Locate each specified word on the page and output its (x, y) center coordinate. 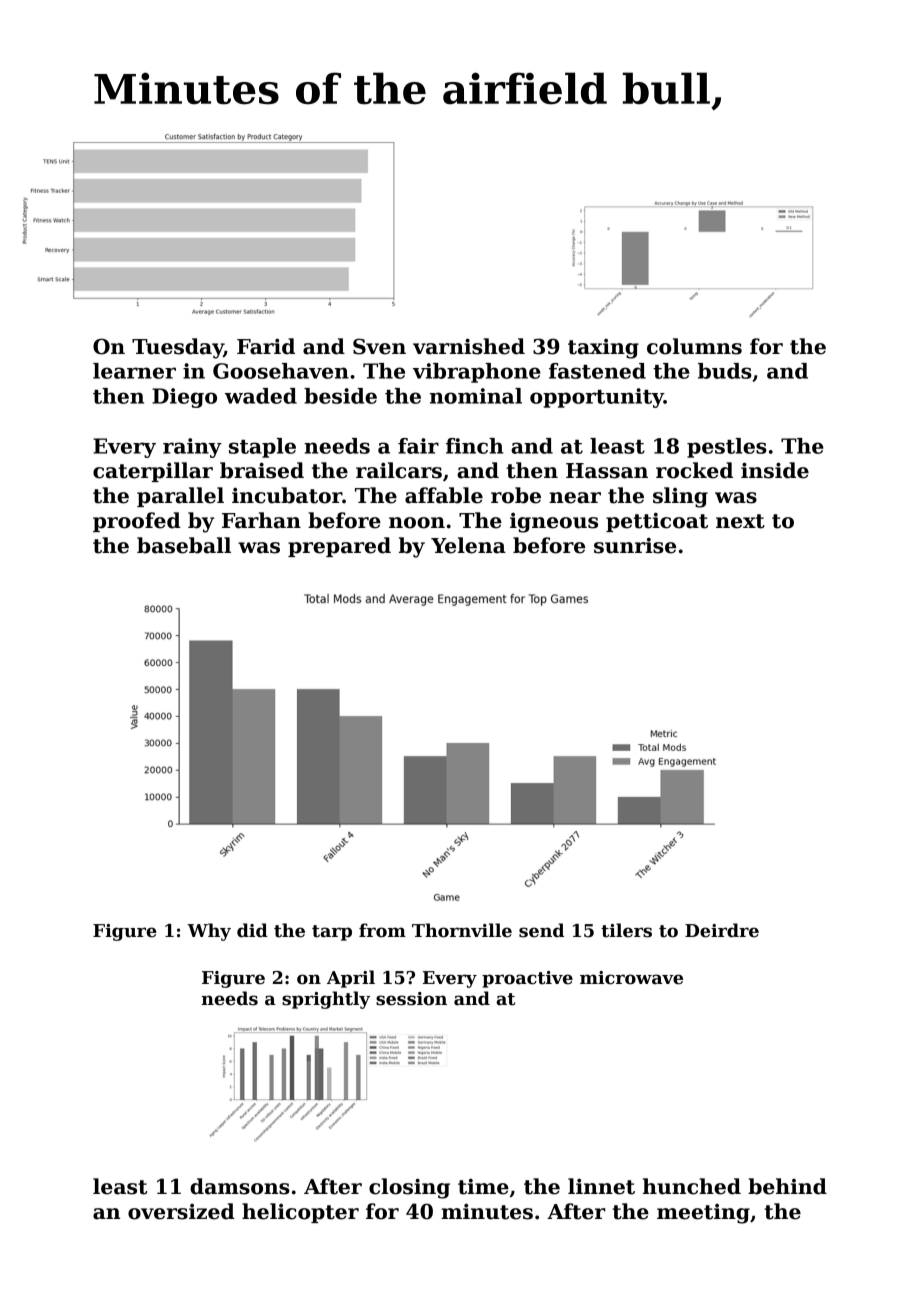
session (411, 999)
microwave (631, 978)
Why (209, 932)
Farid (266, 346)
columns (694, 346)
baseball (184, 545)
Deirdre (722, 930)
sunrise (635, 545)
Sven (379, 346)
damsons (240, 1186)
